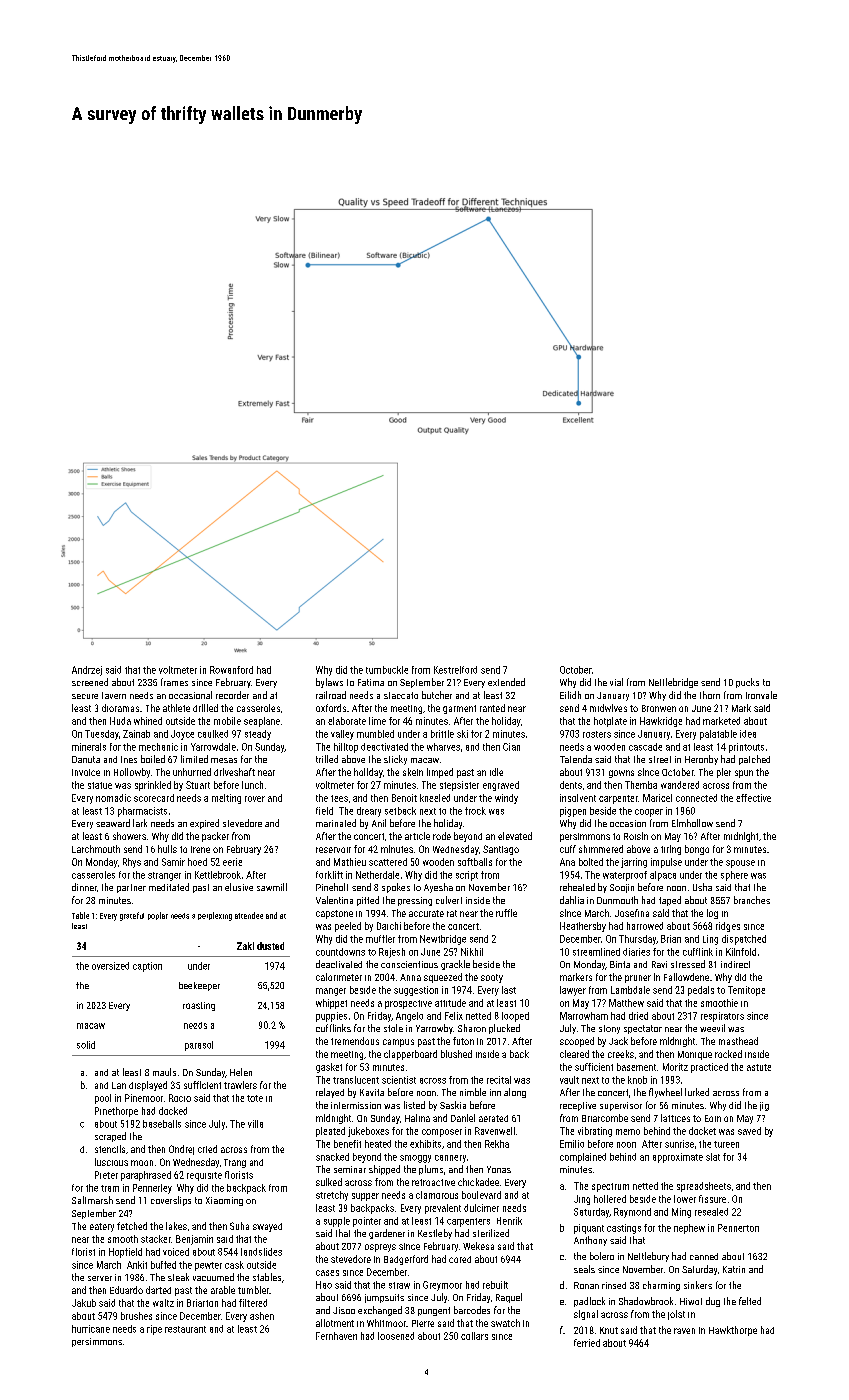 The image size is (849, 1400). Describe the element at coordinates (649, 813) in the screenshot. I see `cooper` at that location.
